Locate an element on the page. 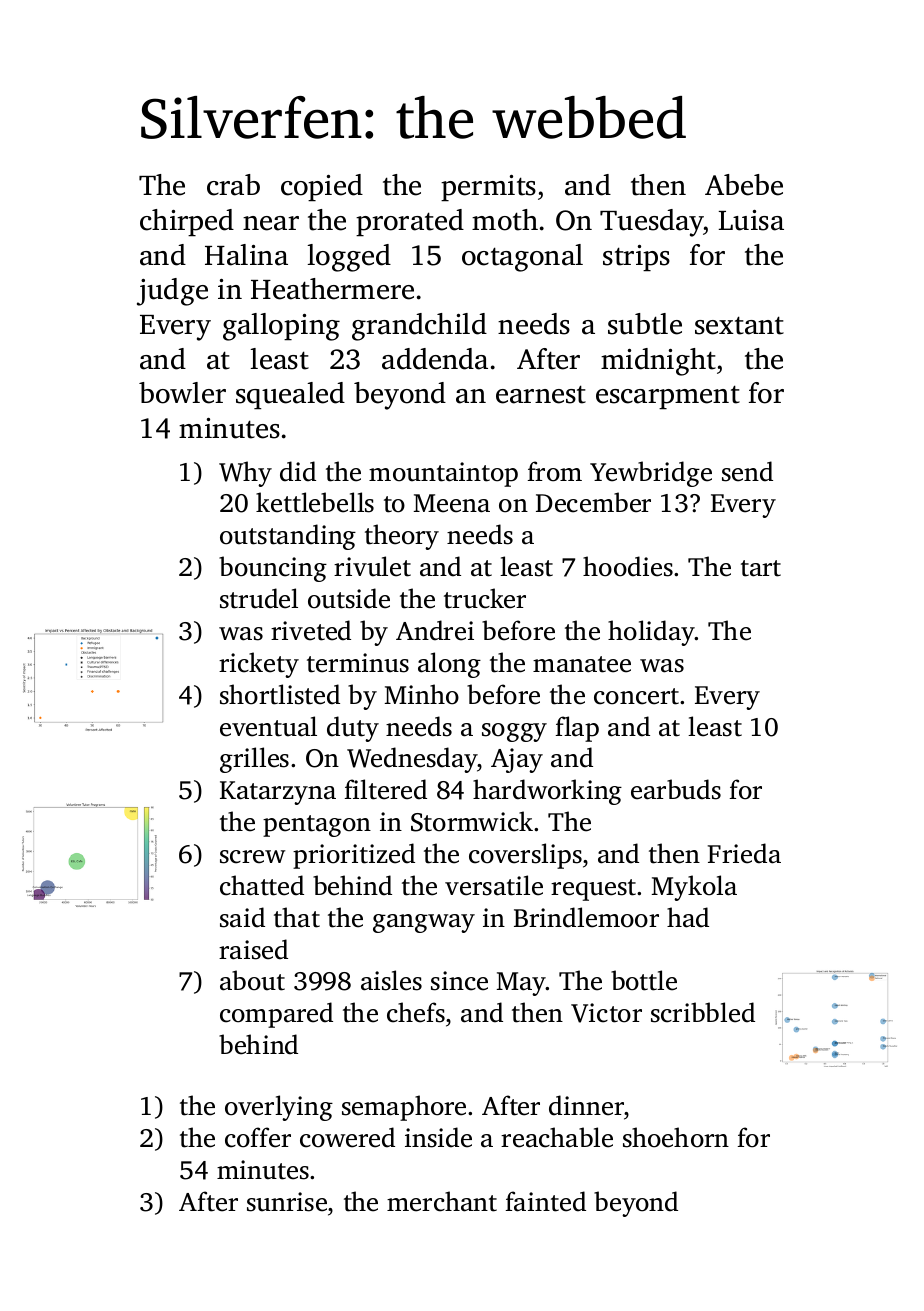  Yewbridge is located at coordinates (651, 474).
